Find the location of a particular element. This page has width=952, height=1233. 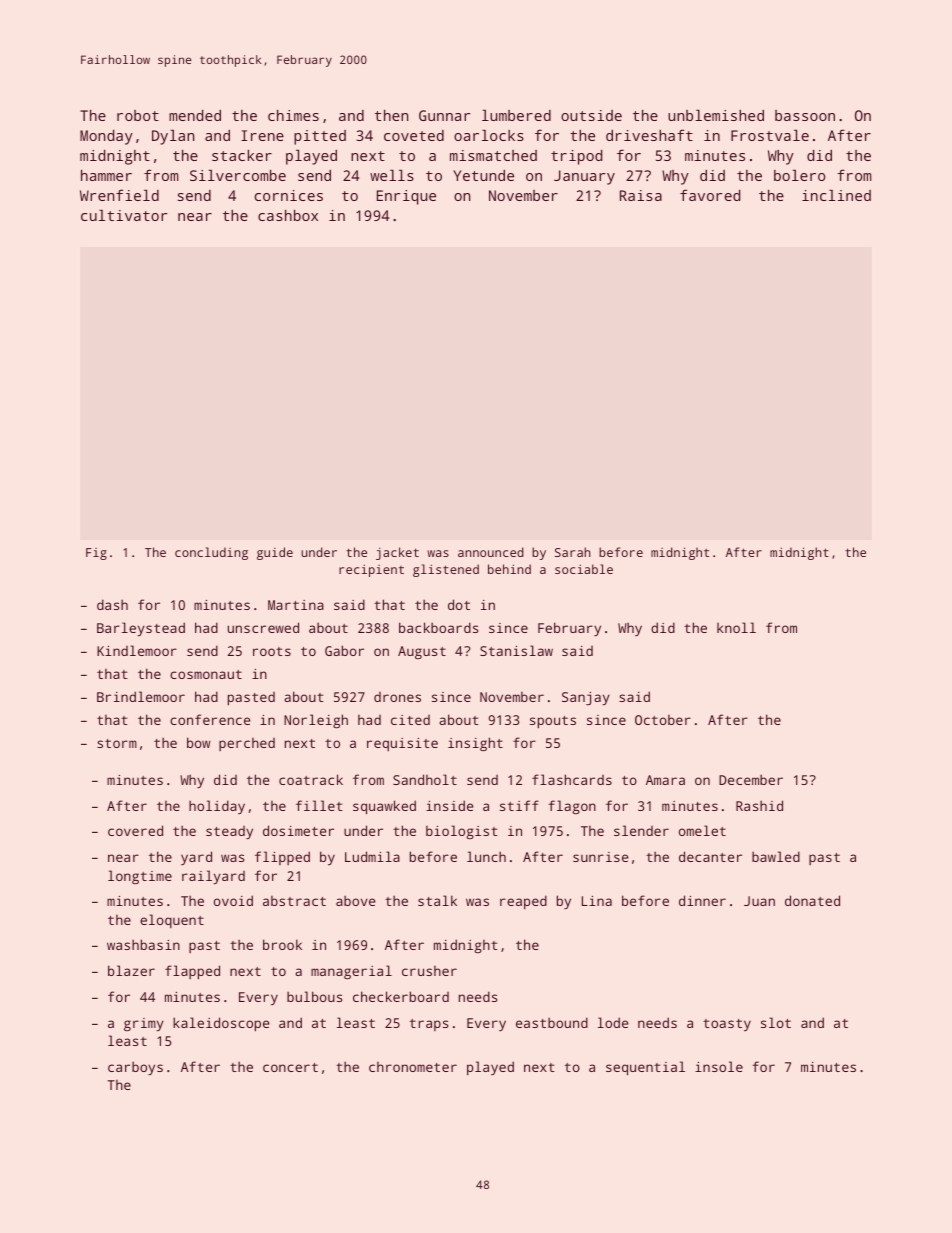

jacket is located at coordinates (397, 553).
